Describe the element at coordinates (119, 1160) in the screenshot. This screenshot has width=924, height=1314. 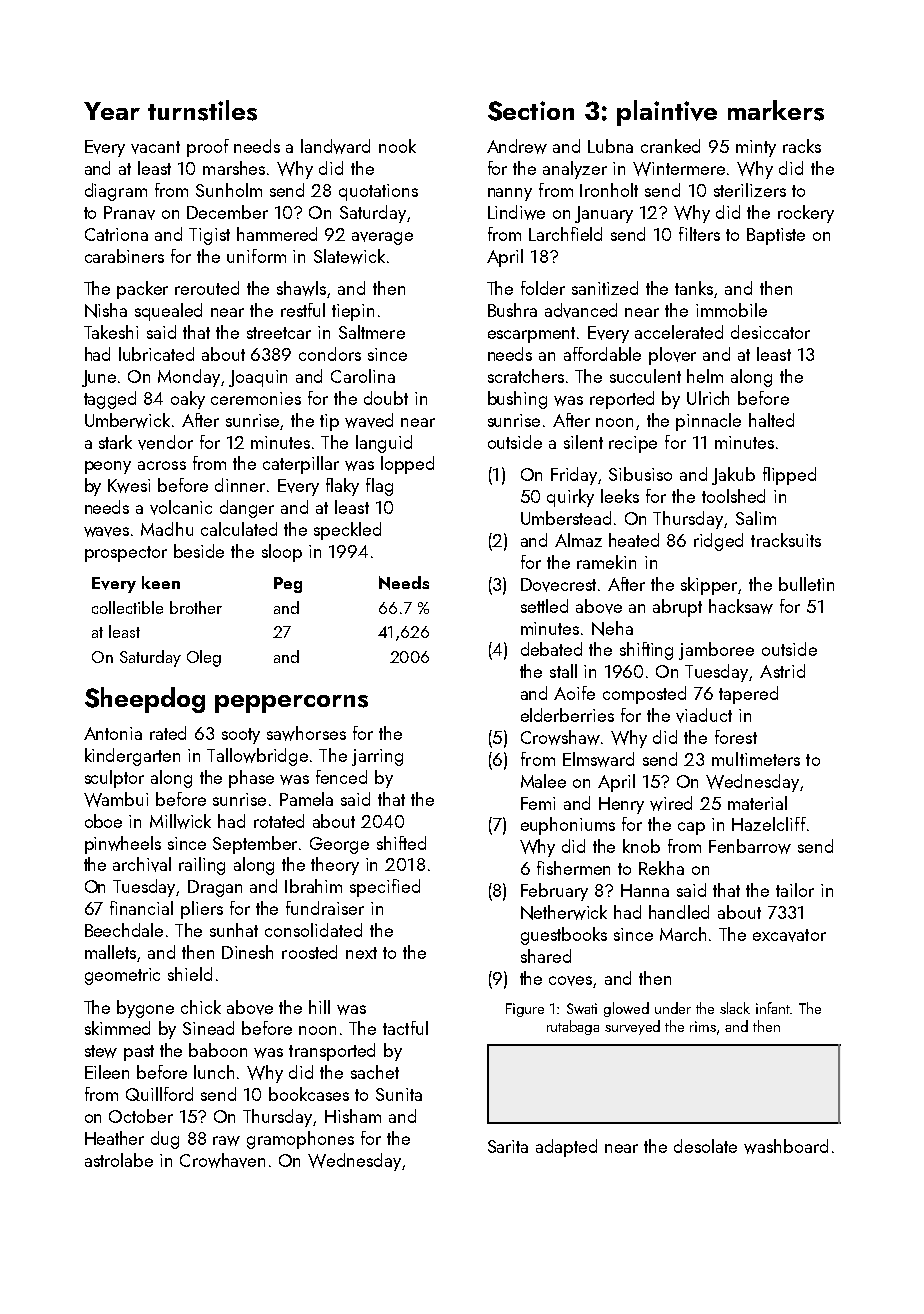
I see `astrolabe` at that location.
